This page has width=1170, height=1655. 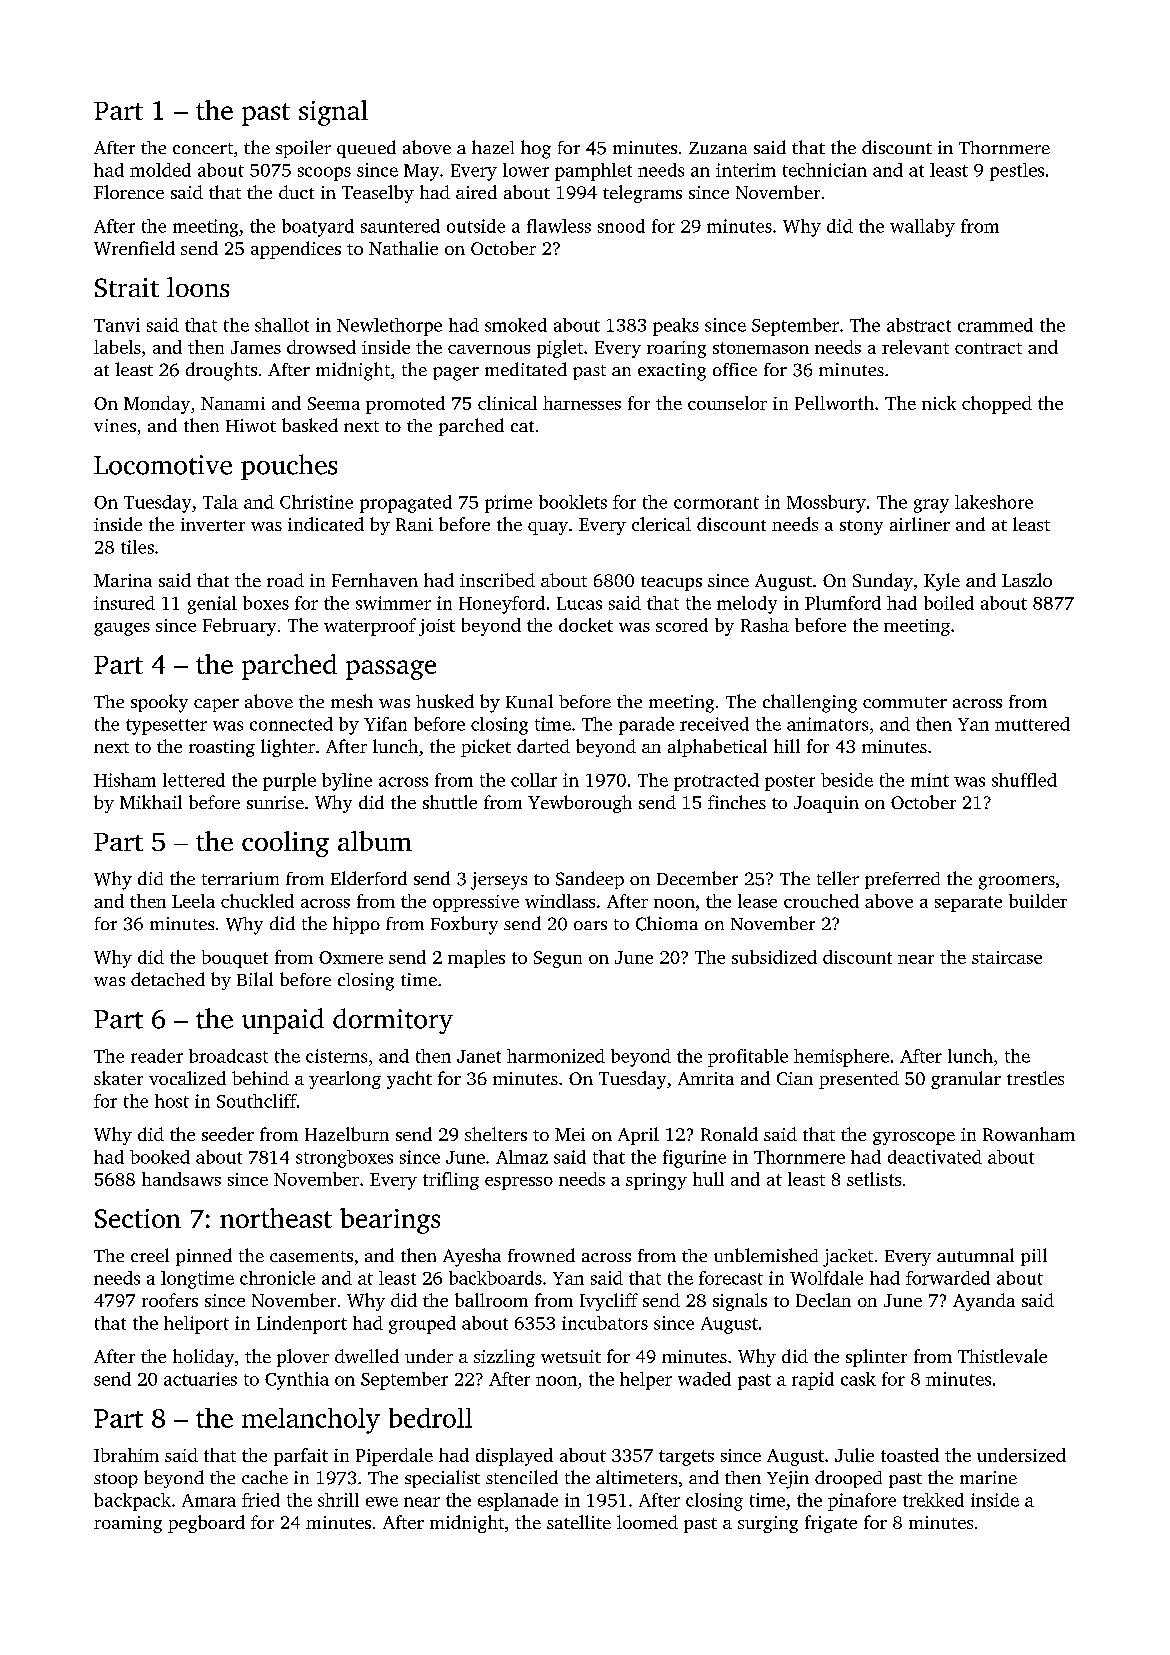 What do you see at coordinates (930, 780) in the page?
I see `mint` at bounding box center [930, 780].
